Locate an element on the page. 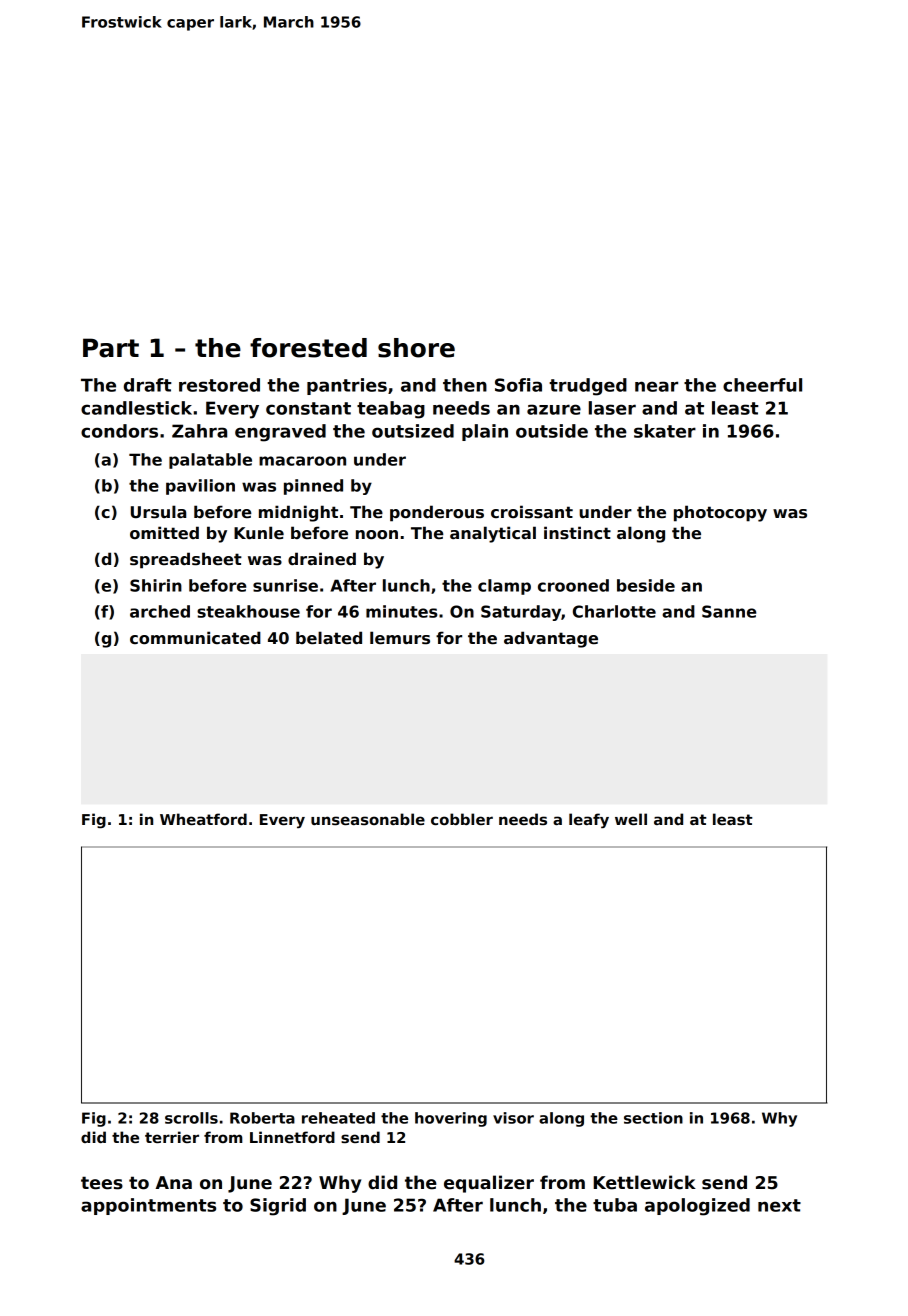 The height and width of the page is (1316, 908). Sigrid is located at coordinates (278, 1207).
